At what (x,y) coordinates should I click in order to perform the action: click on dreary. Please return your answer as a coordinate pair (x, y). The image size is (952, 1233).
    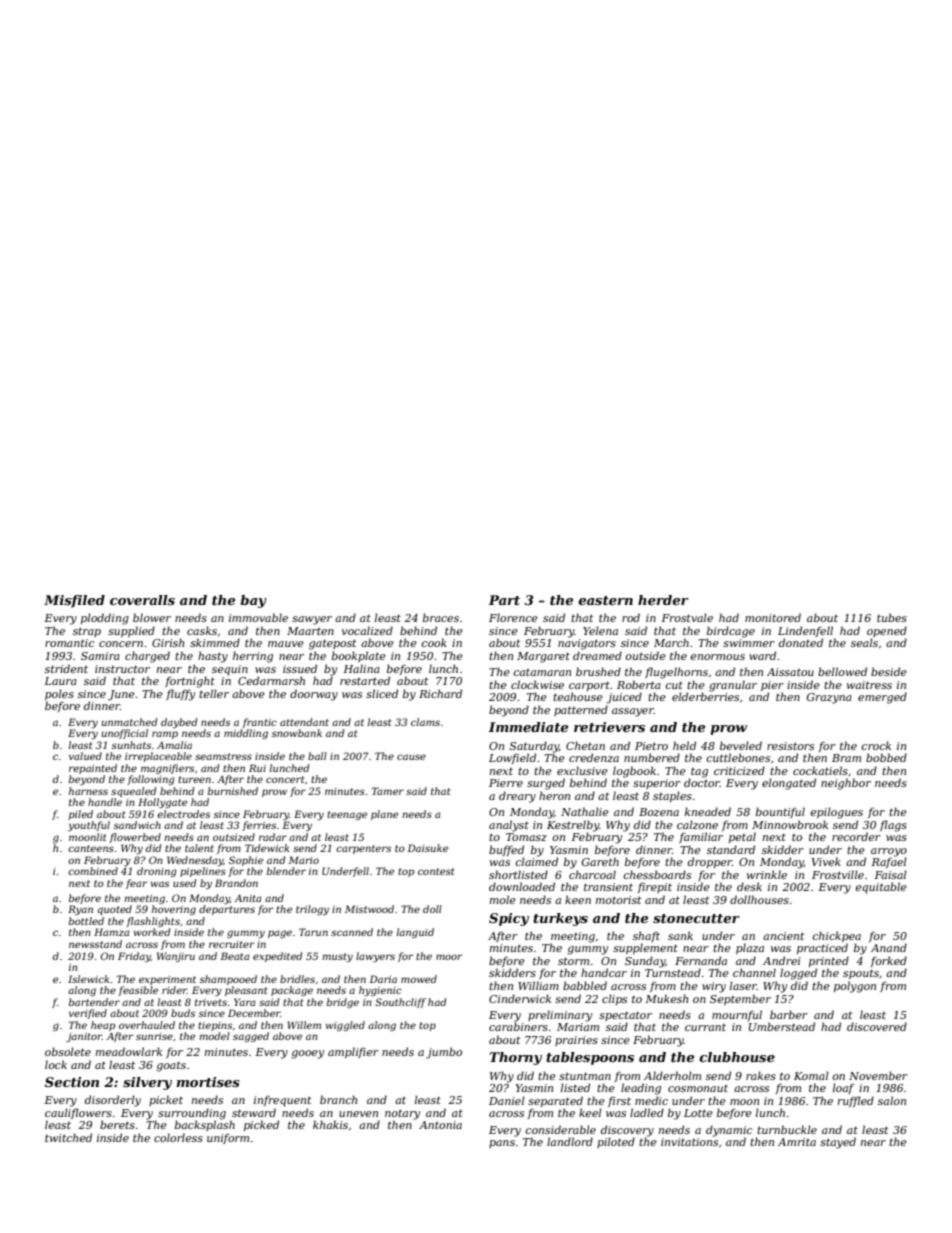
    Looking at the image, I should click on (517, 797).
